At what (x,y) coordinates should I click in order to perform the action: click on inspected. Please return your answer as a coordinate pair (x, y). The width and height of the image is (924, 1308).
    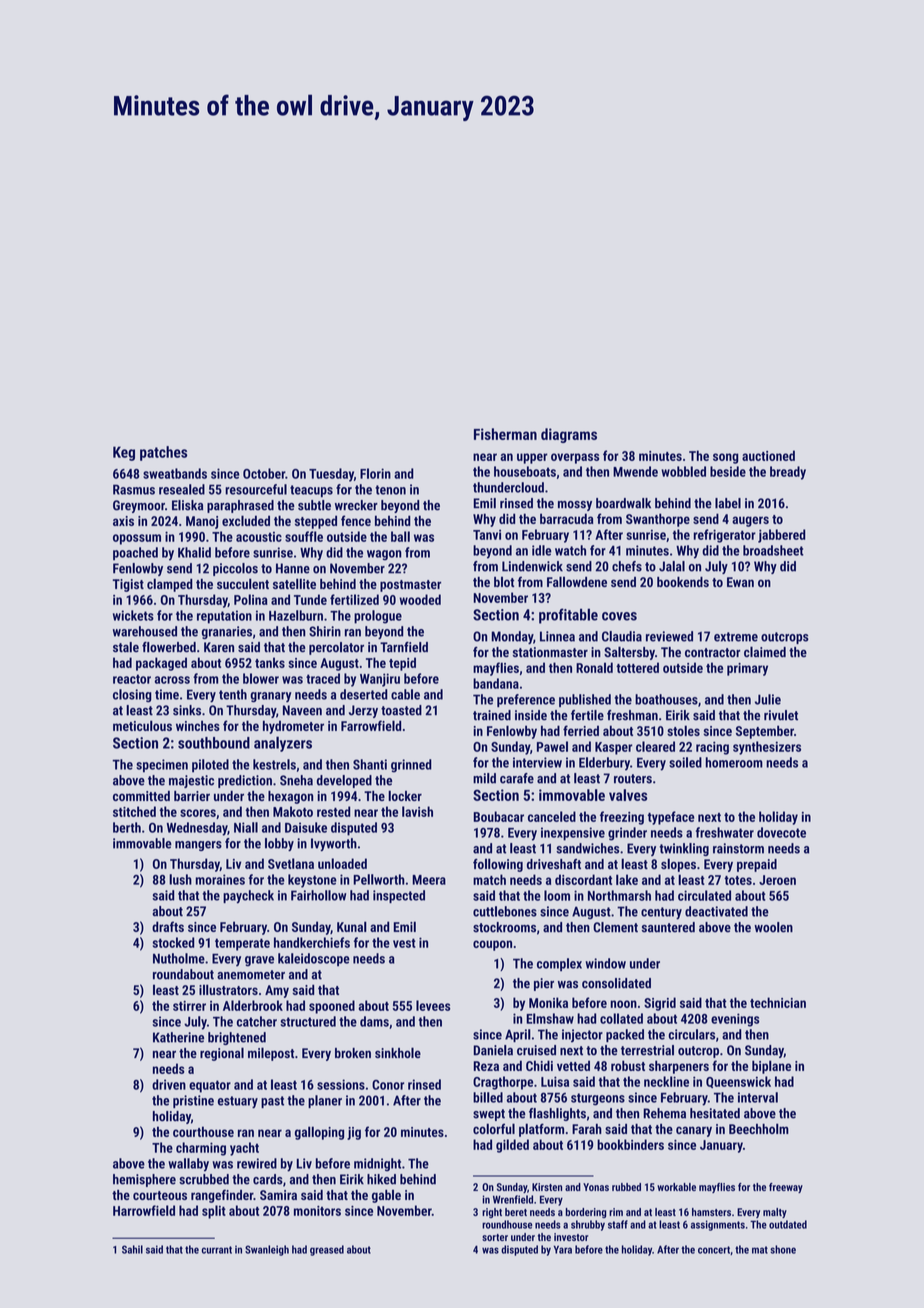
    Looking at the image, I should click on (399, 896).
